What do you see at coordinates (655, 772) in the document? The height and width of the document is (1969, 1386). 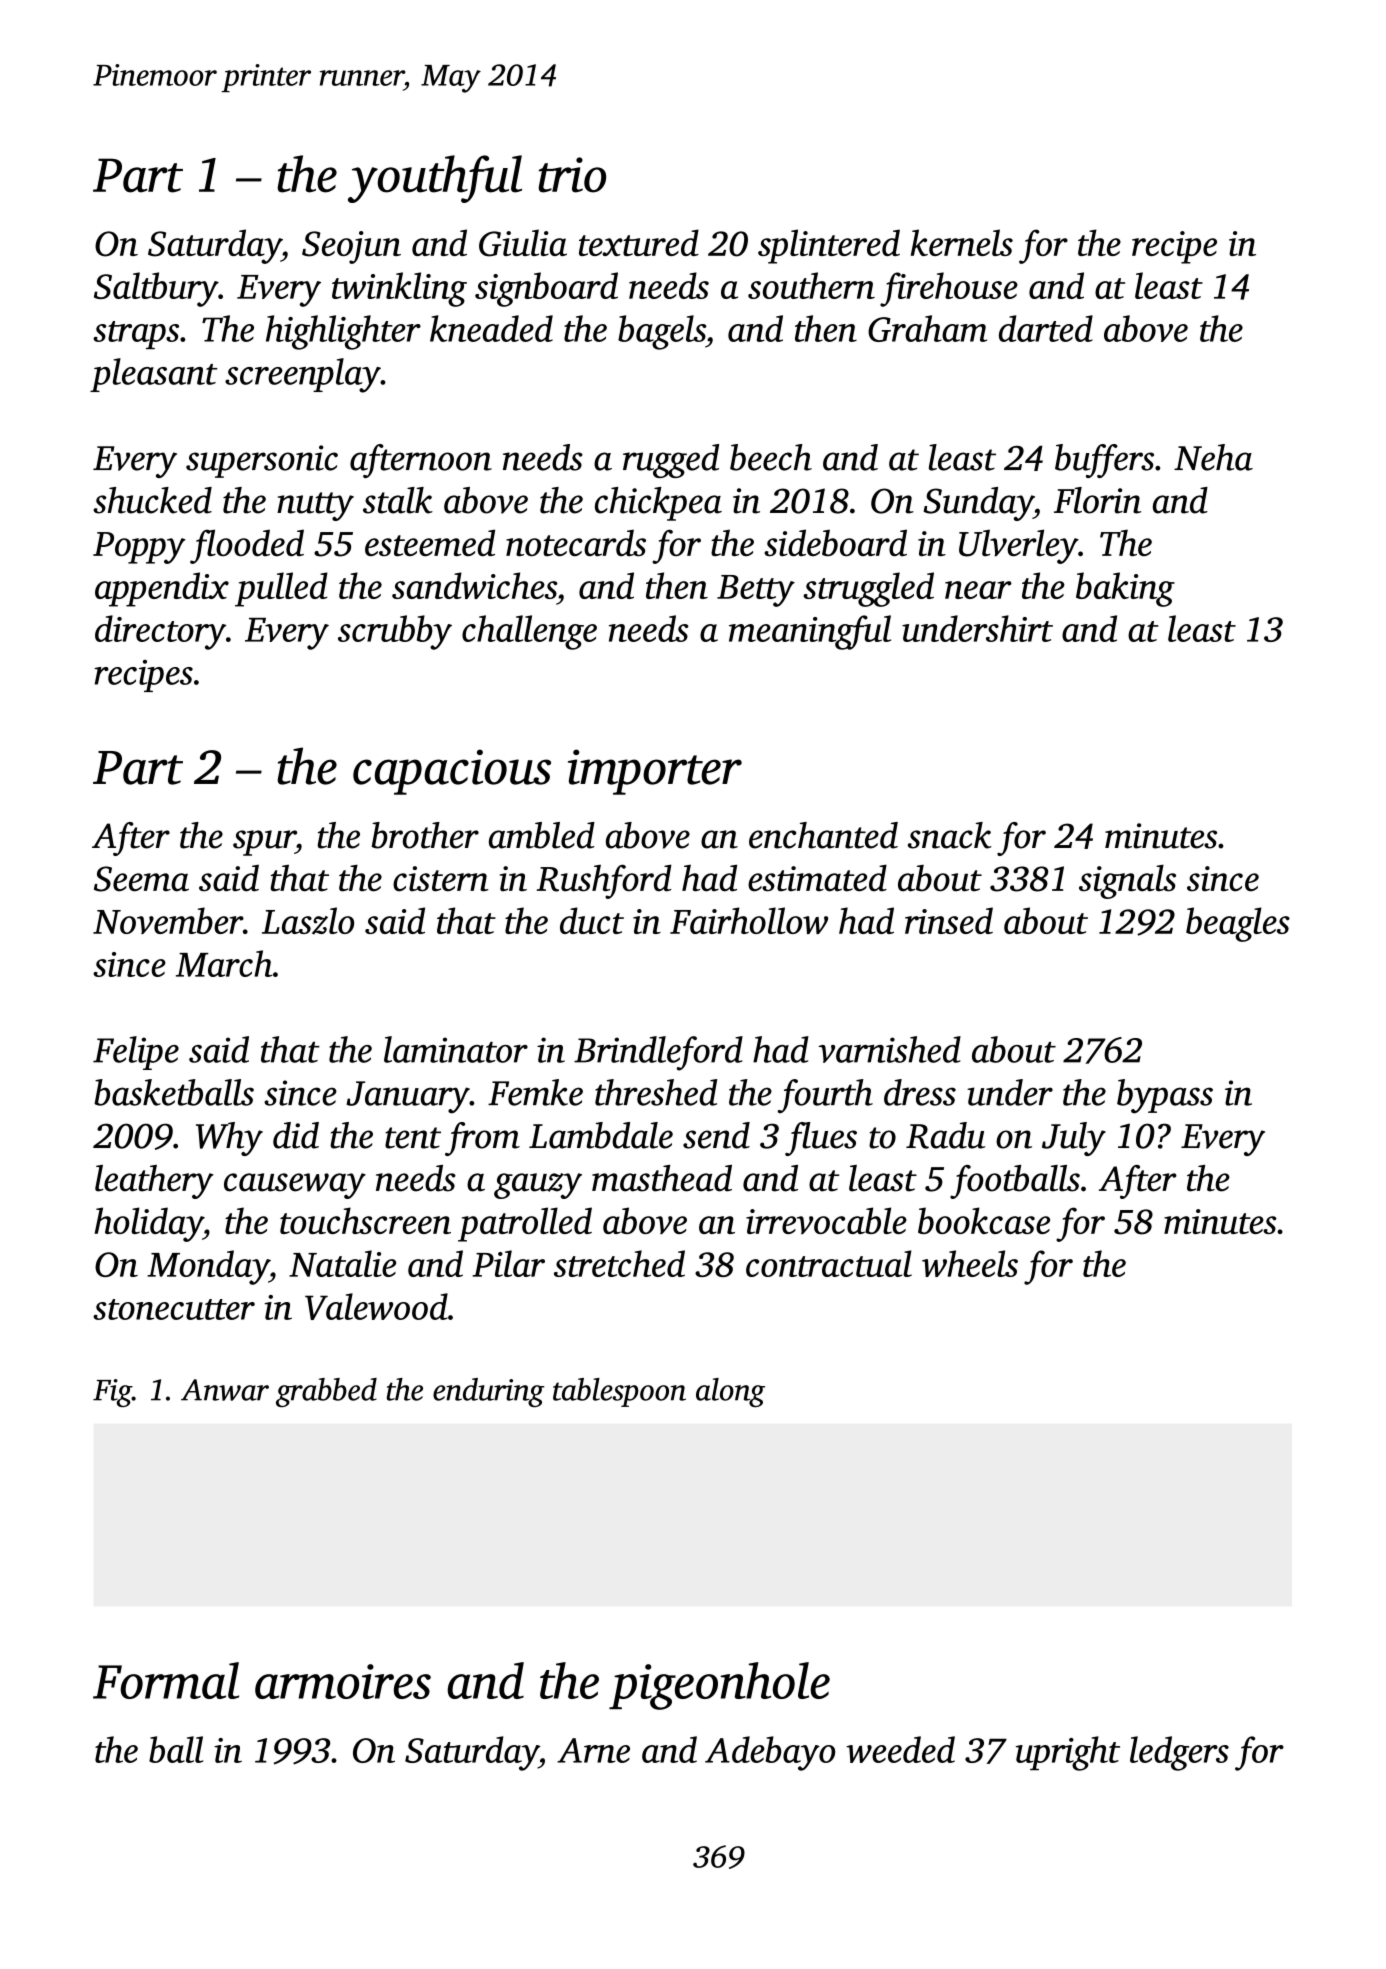 I see `importer` at bounding box center [655, 772].
